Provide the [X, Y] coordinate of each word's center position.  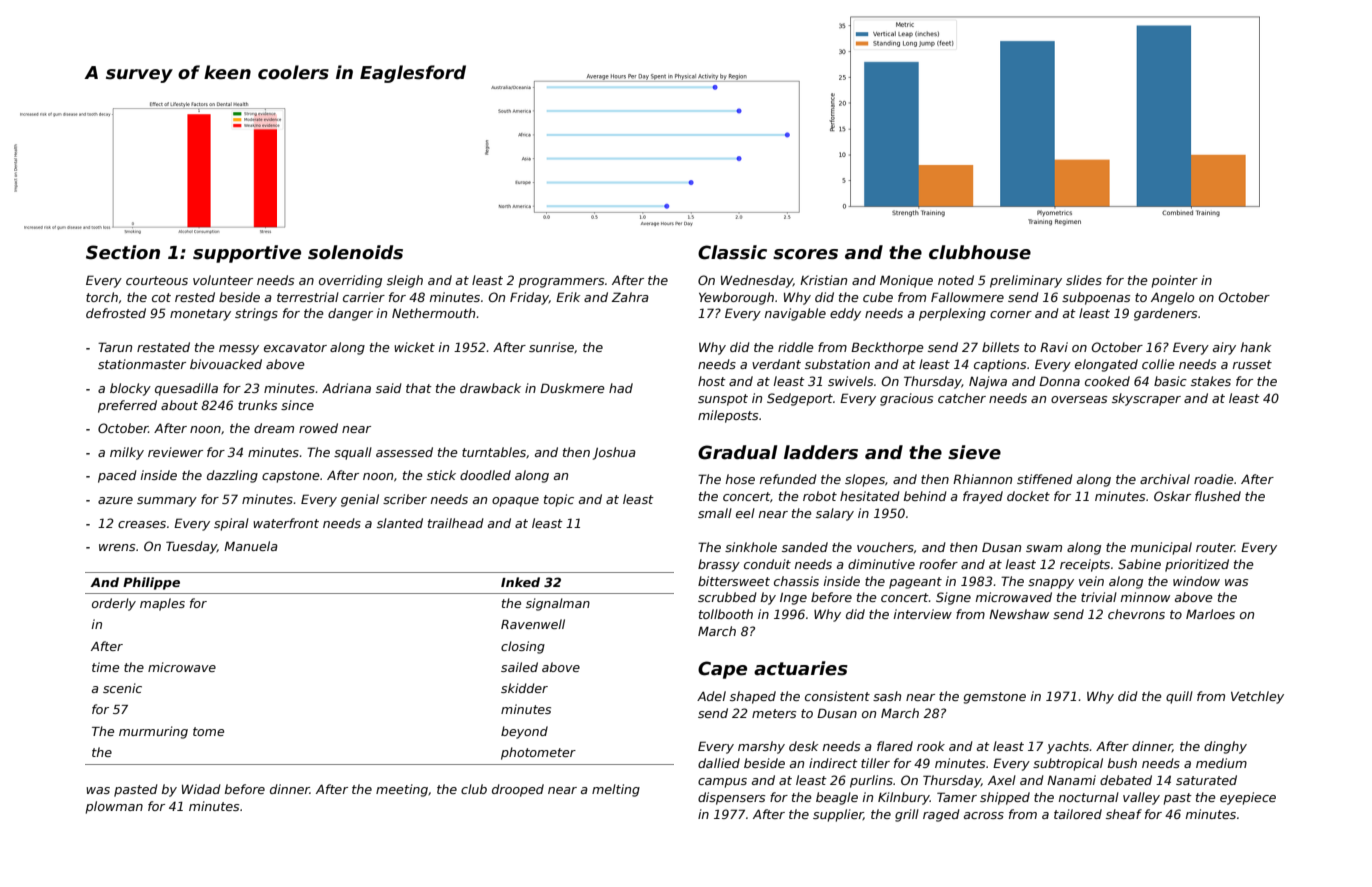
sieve [974, 452]
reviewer [175, 452]
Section [123, 252]
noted [956, 280]
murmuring [153, 732]
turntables [494, 452]
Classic [732, 252]
